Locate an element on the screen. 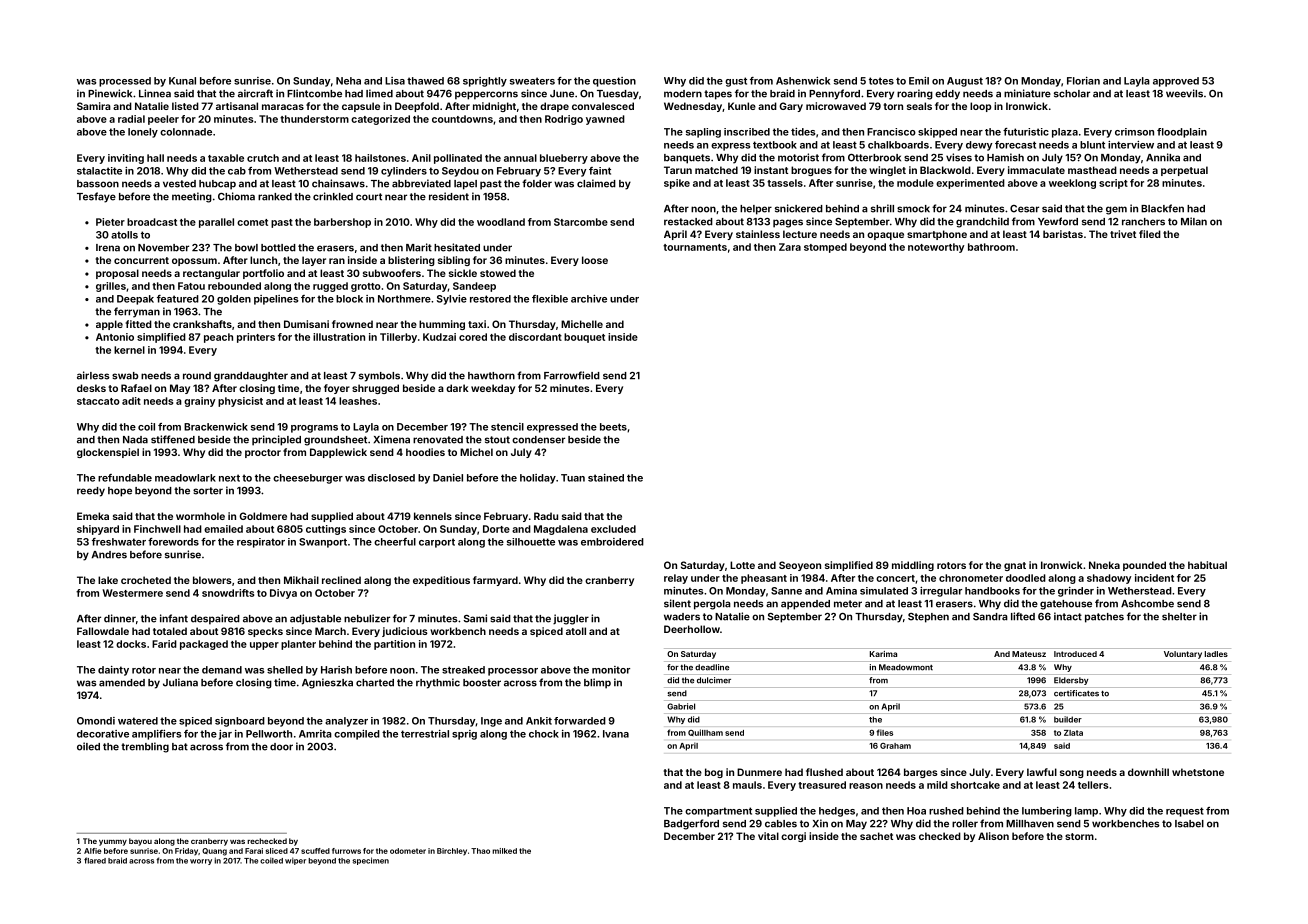  Emil is located at coordinates (919, 81).
